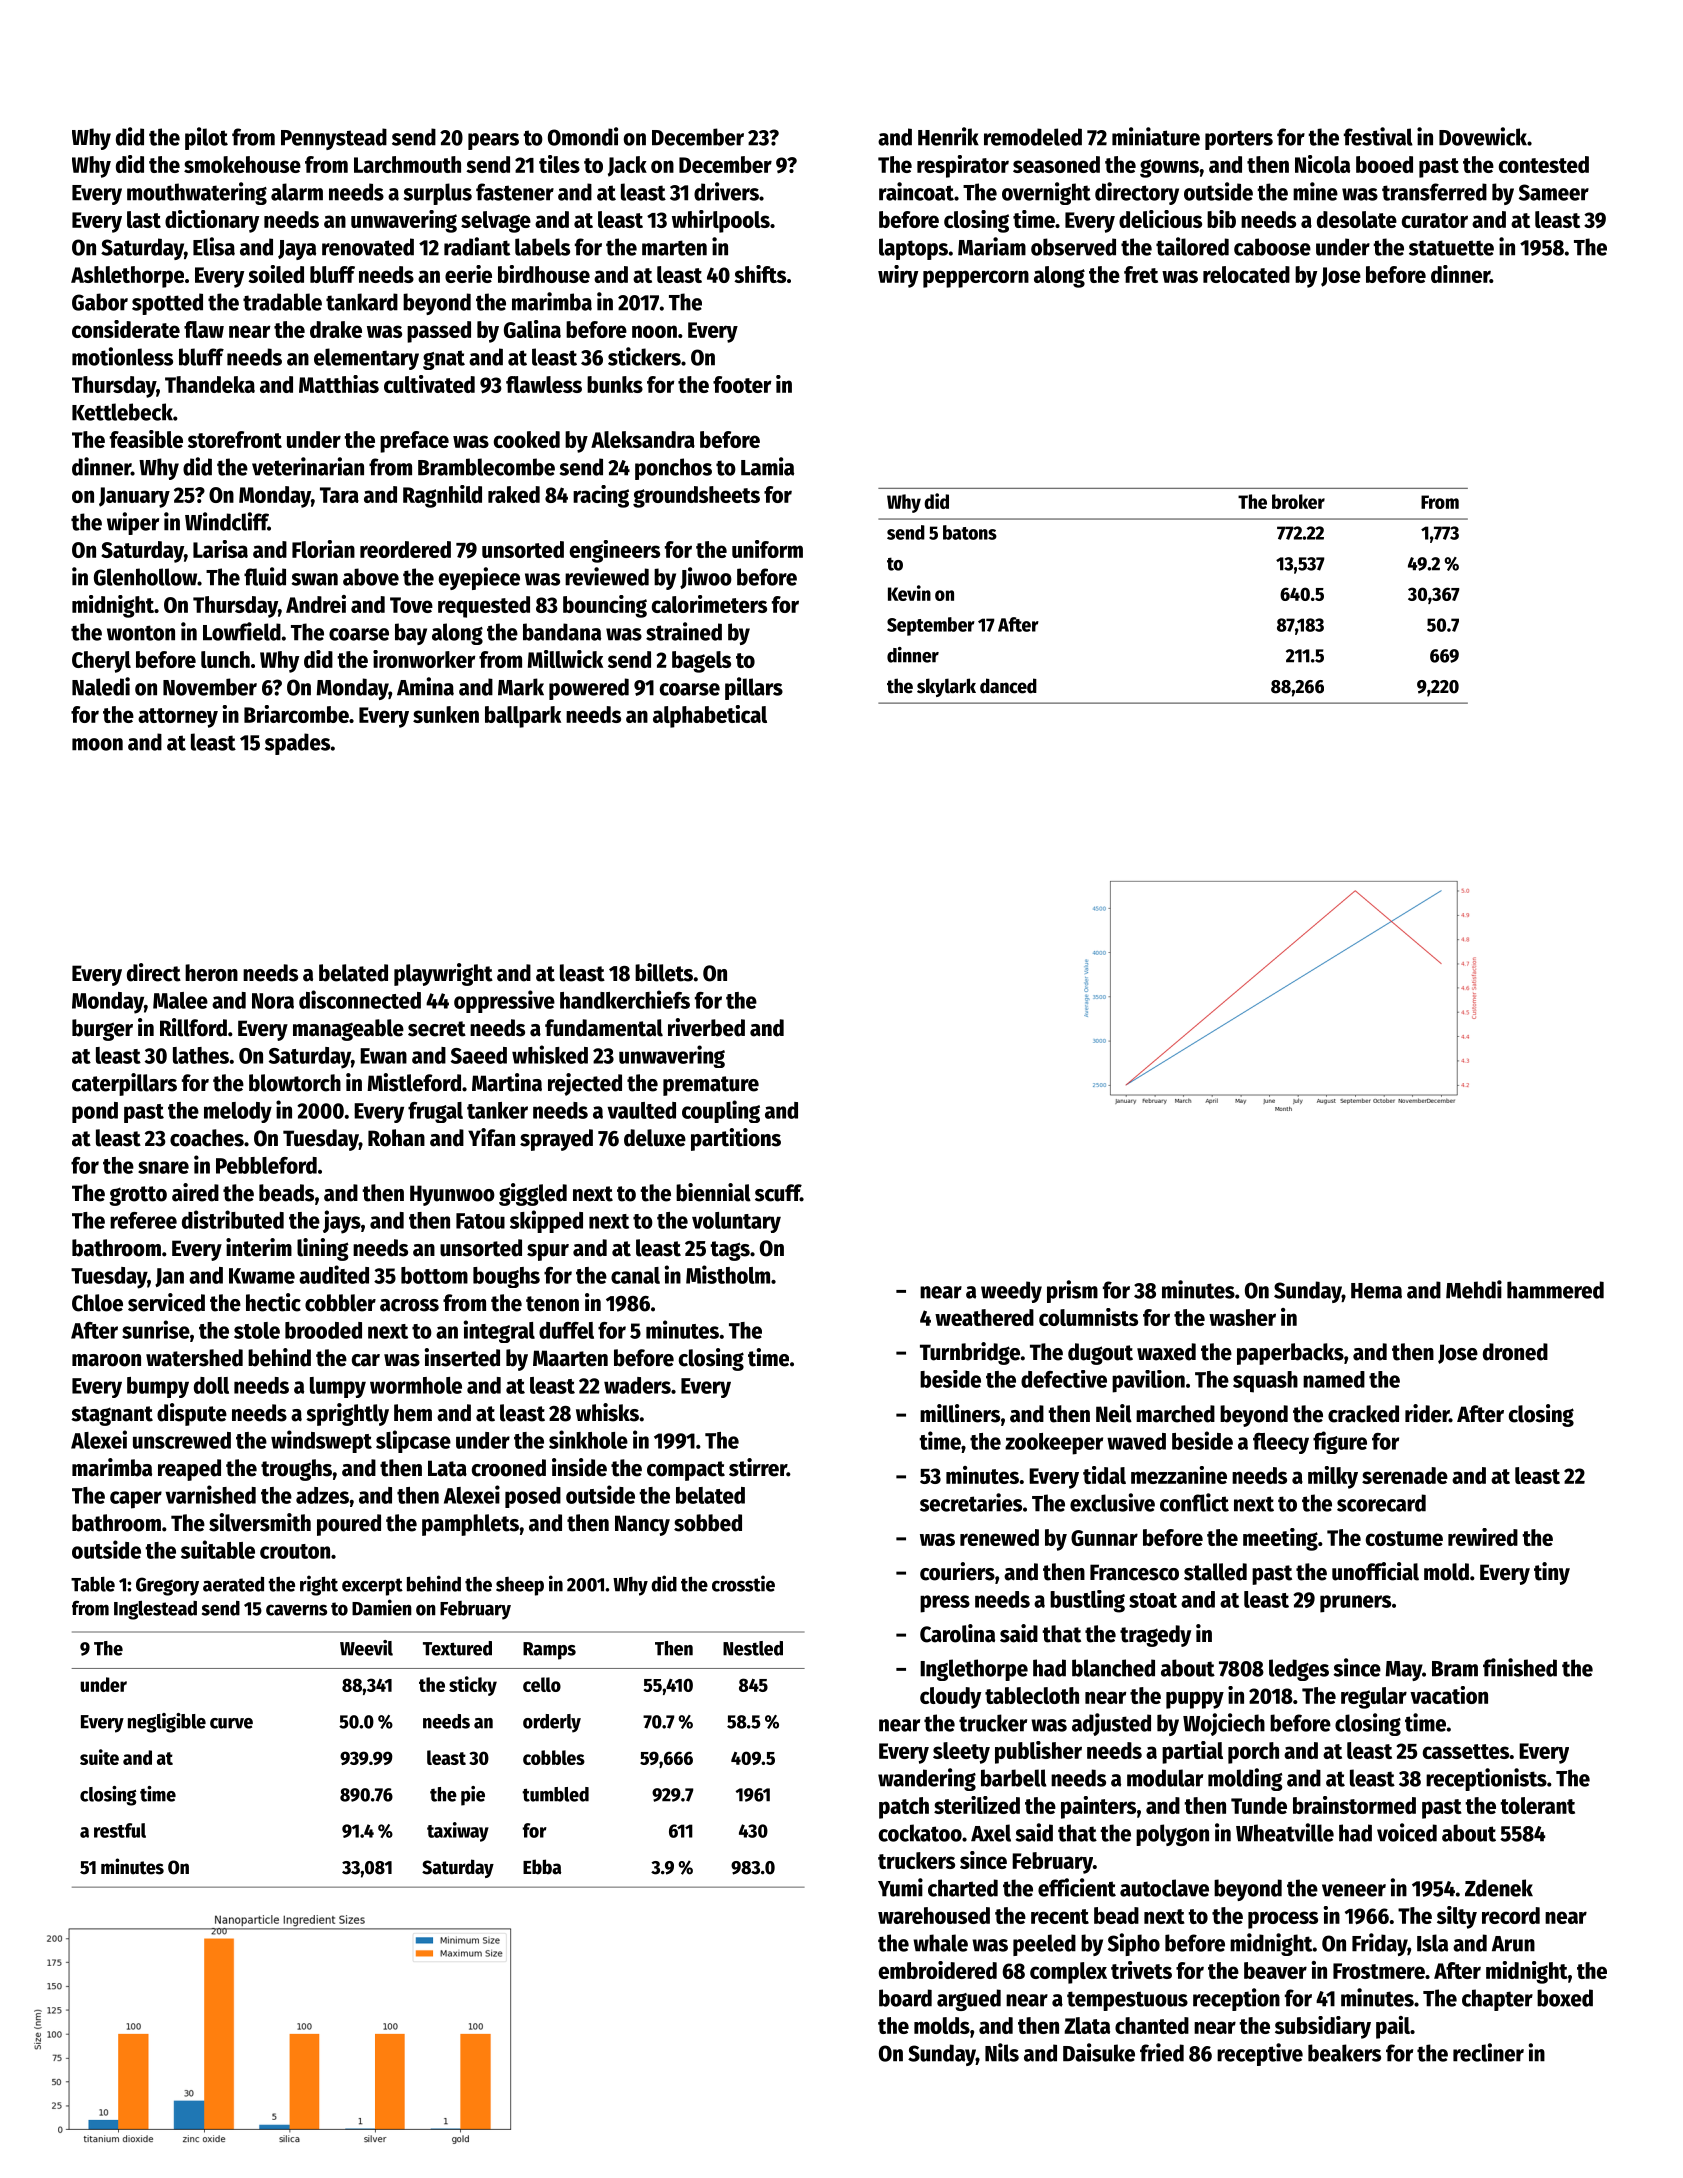 Image resolution: width=1683 pixels, height=2178 pixels. What do you see at coordinates (1033, 137) in the image?
I see `remodeled` at bounding box center [1033, 137].
